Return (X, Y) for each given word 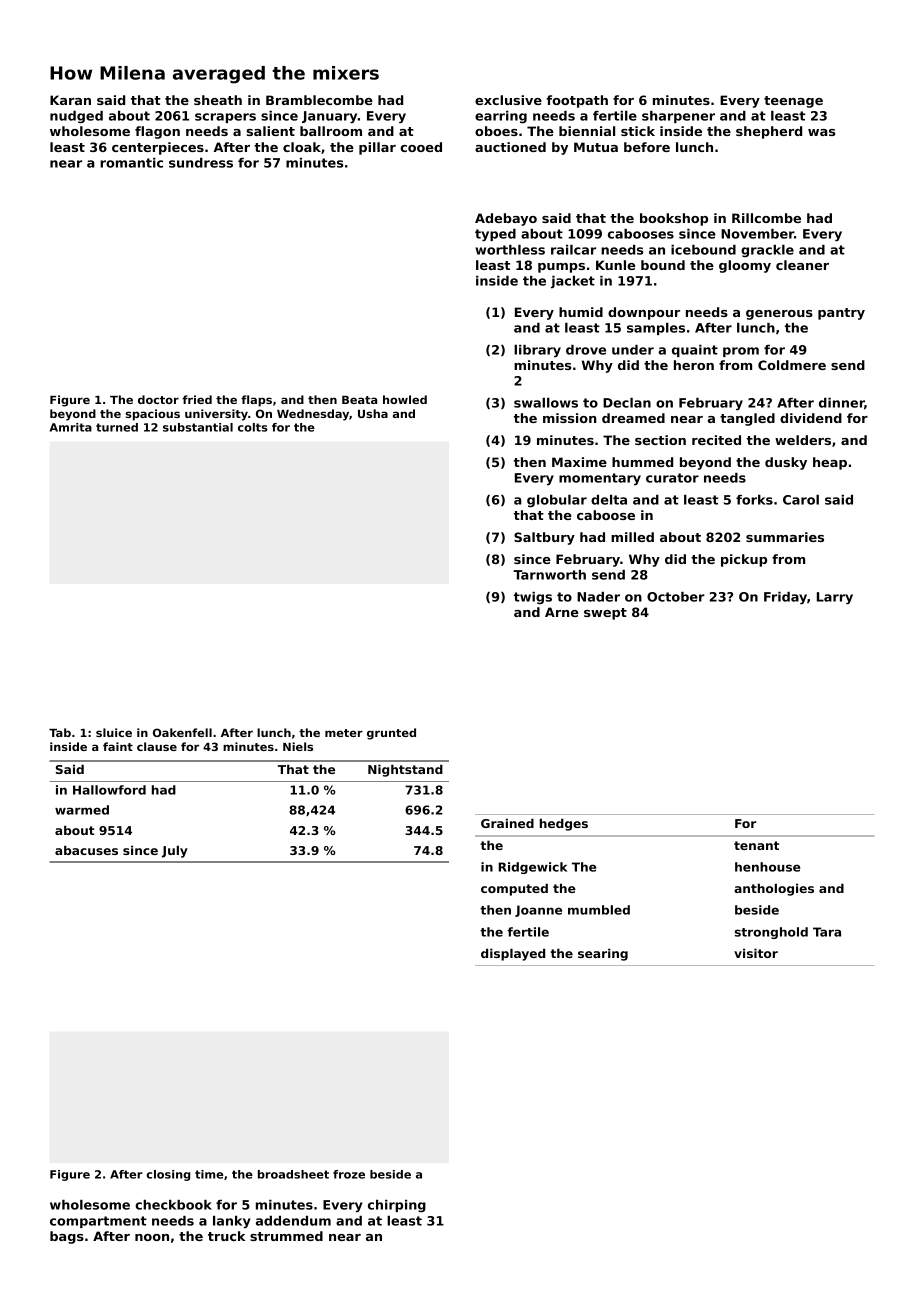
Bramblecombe (319, 100)
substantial (198, 427)
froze (349, 1174)
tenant (756, 845)
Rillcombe (766, 218)
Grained (507, 823)
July (175, 851)
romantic (131, 163)
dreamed (633, 418)
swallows (546, 403)
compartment (98, 1222)
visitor (756, 953)
